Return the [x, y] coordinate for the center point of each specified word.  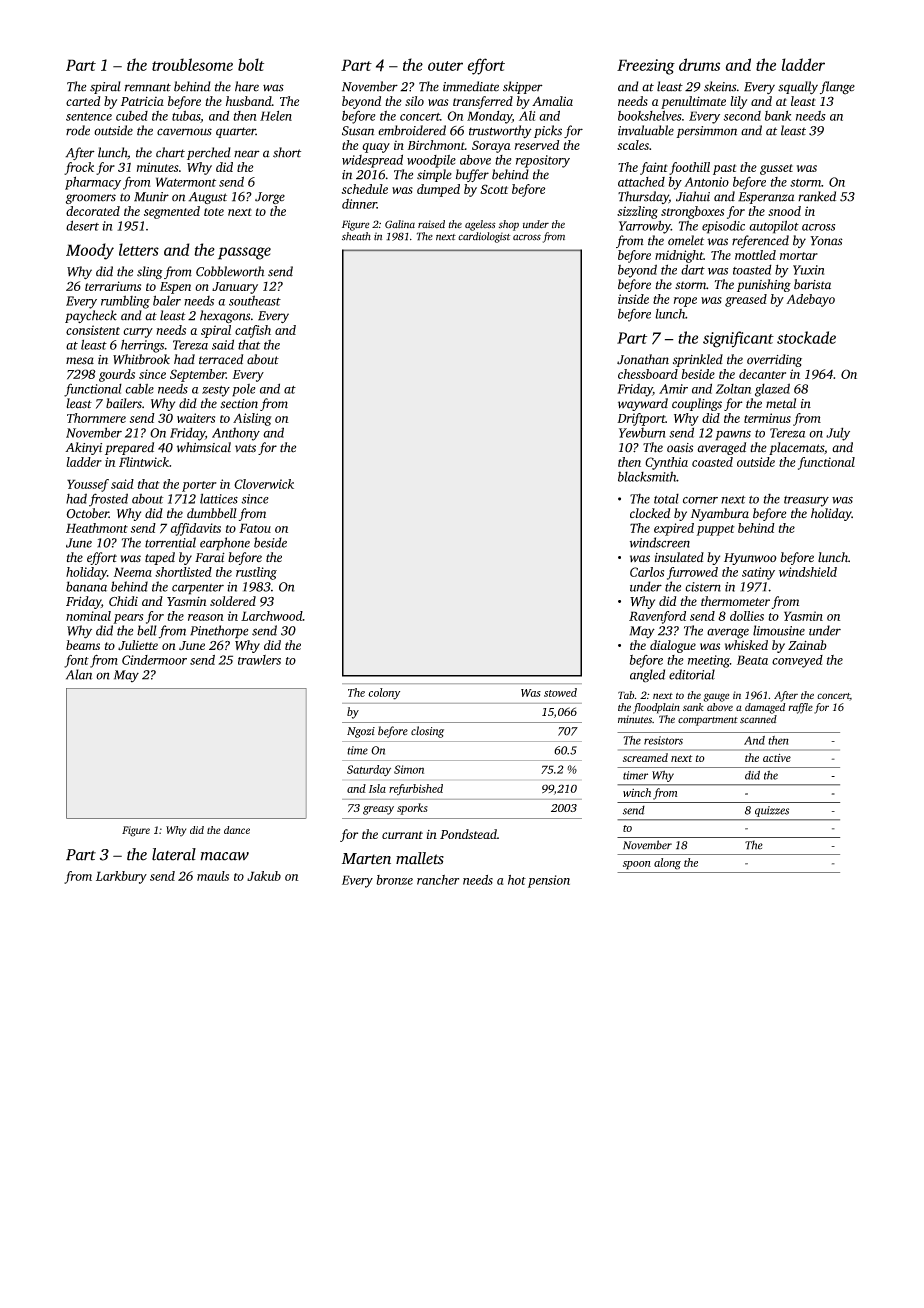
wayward [643, 404]
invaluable [646, 130]
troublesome [192, 64]
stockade [806, 337]
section [239, 404]
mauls [213, 876]
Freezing [646, 67]
